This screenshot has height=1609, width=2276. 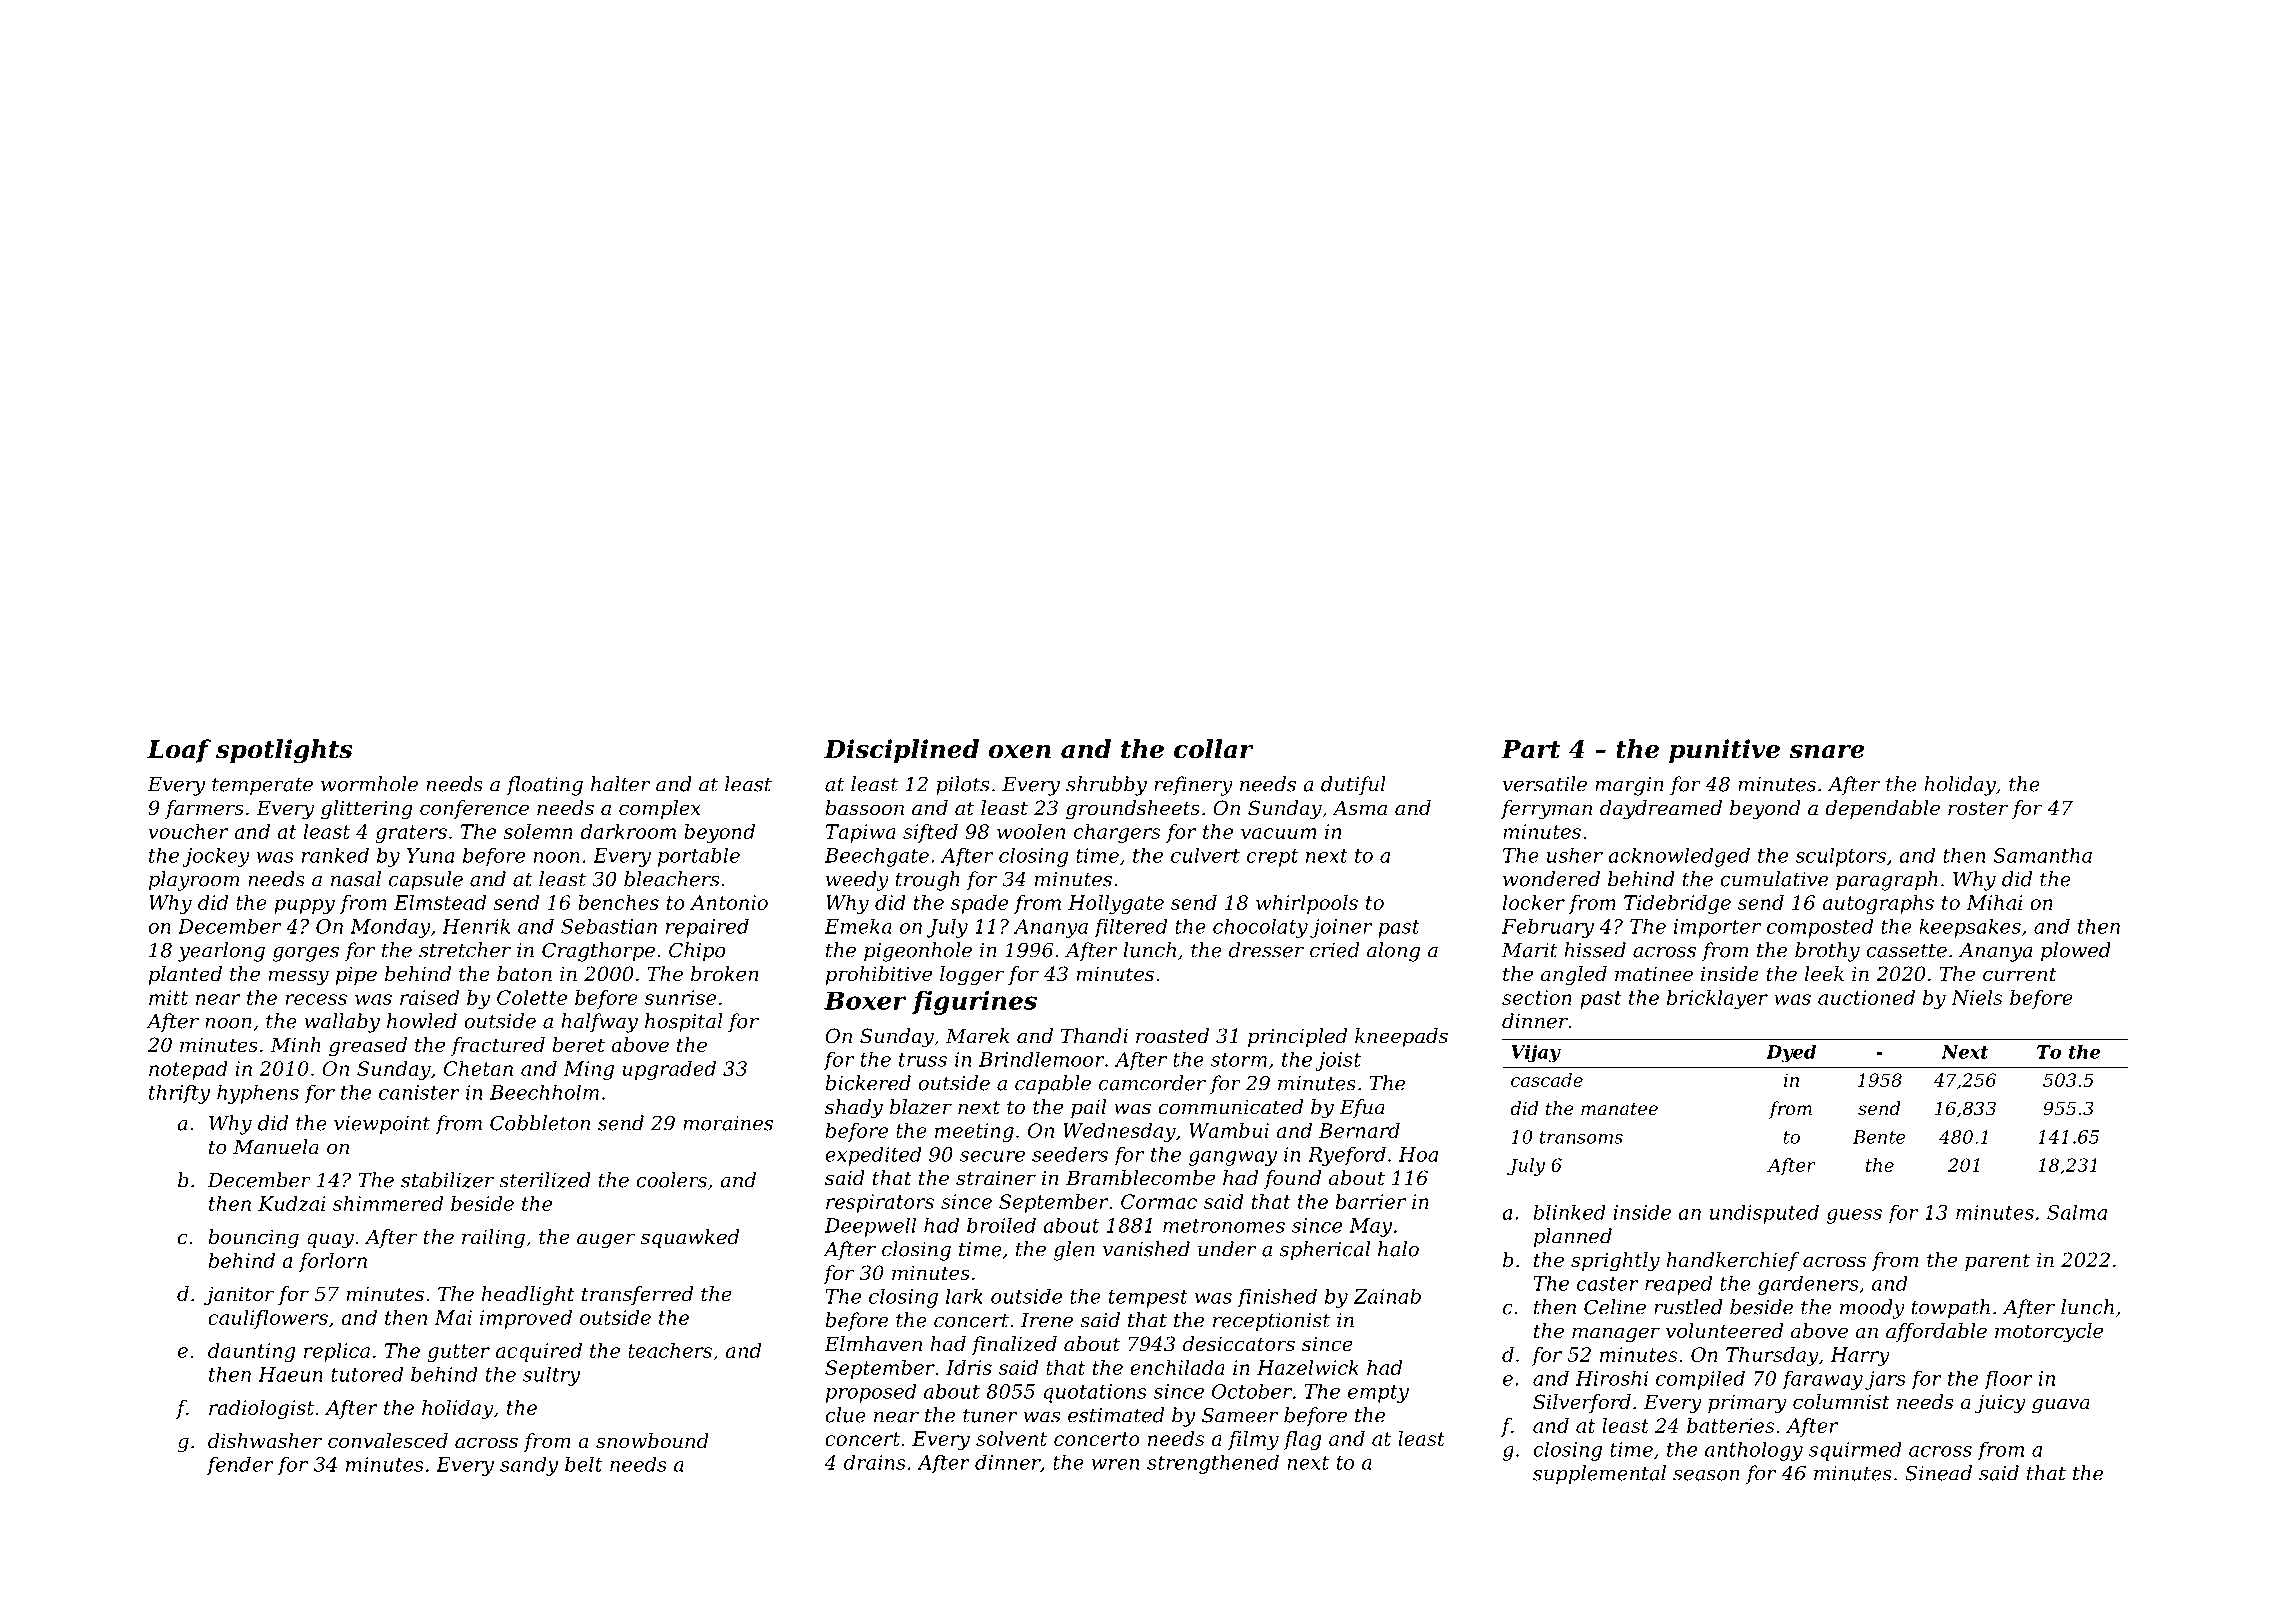 What do you see at coordinates (529, 1466) in the screenshot?
I see `sandy` at bounding box center [529, 1466].
